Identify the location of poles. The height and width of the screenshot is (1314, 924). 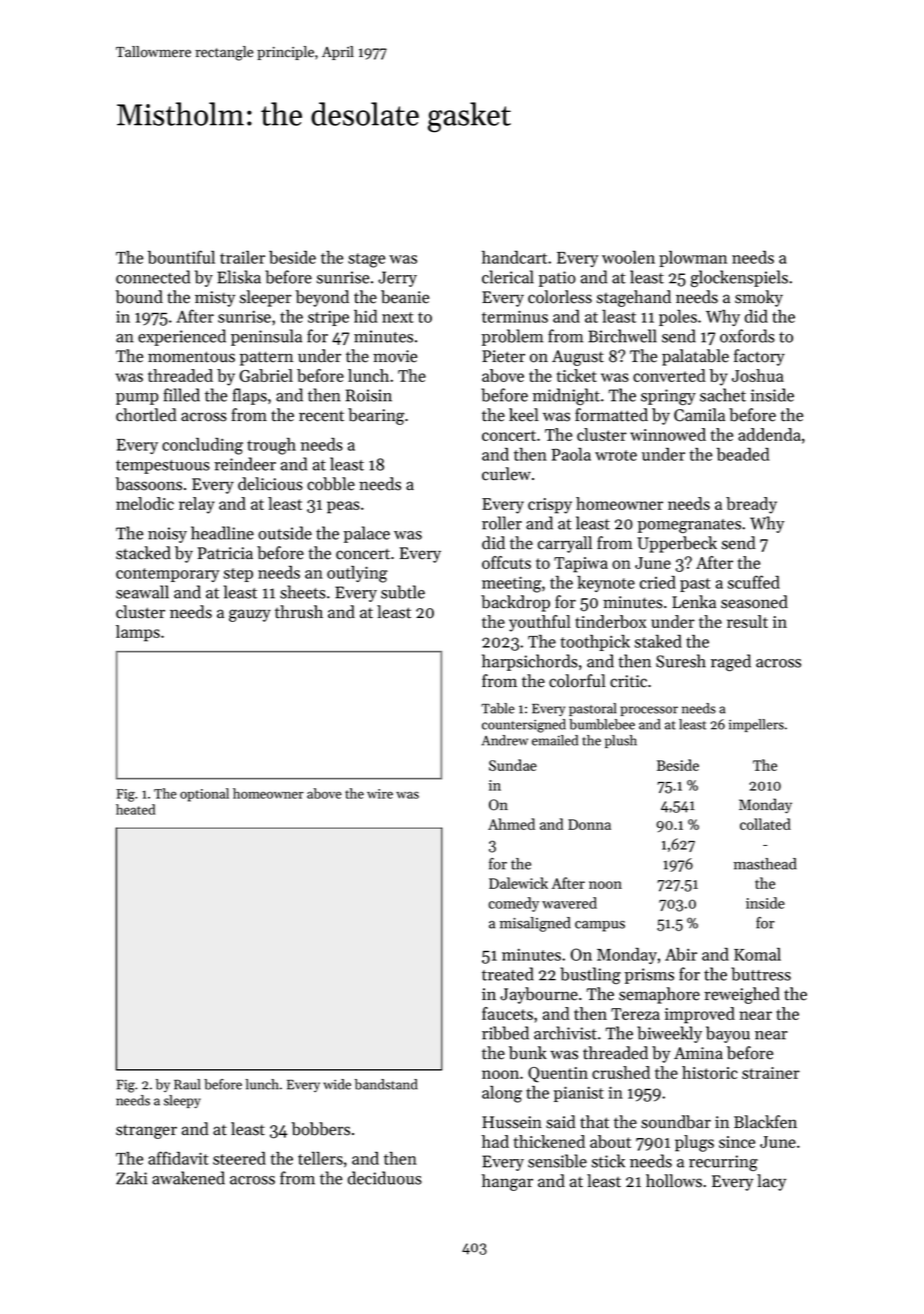
(678, 318).
